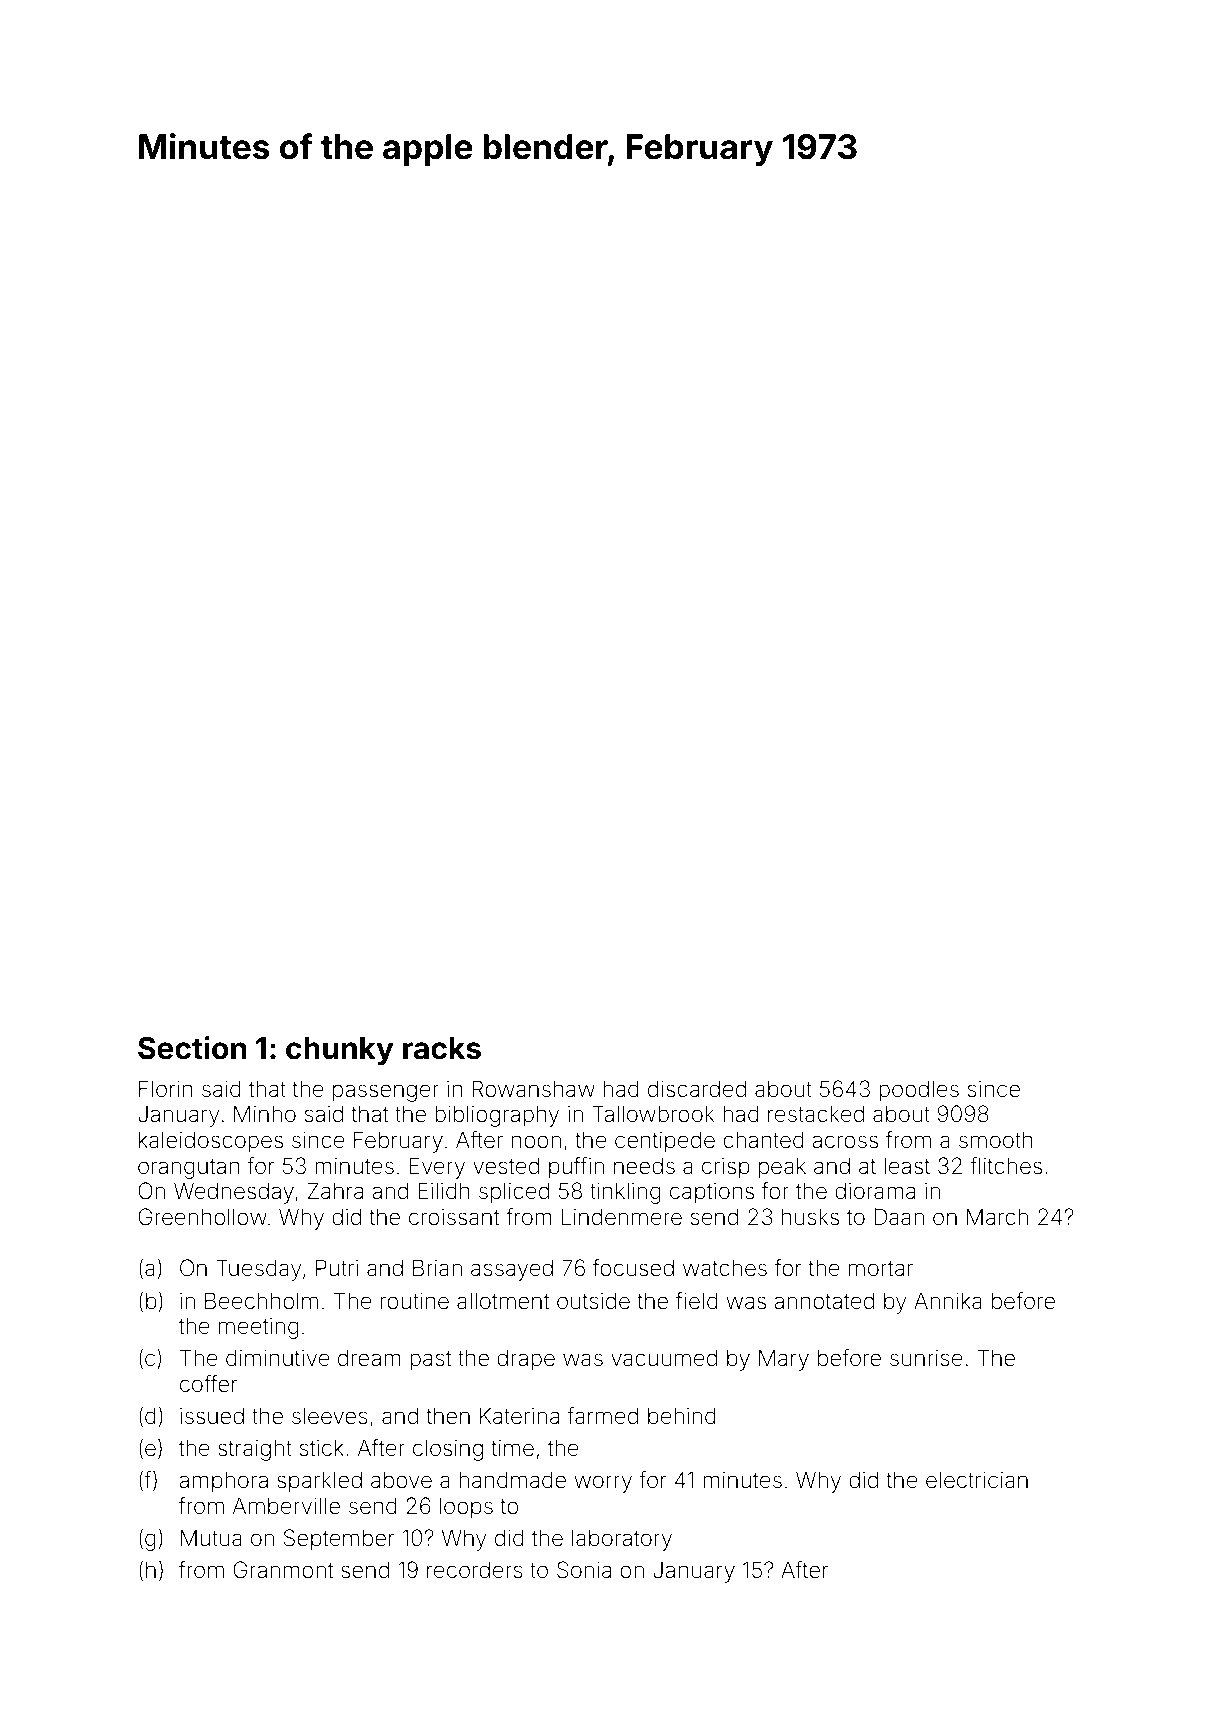 This image has height=1725, width=1219. I want to click on Daan, so click(899, 1217).
